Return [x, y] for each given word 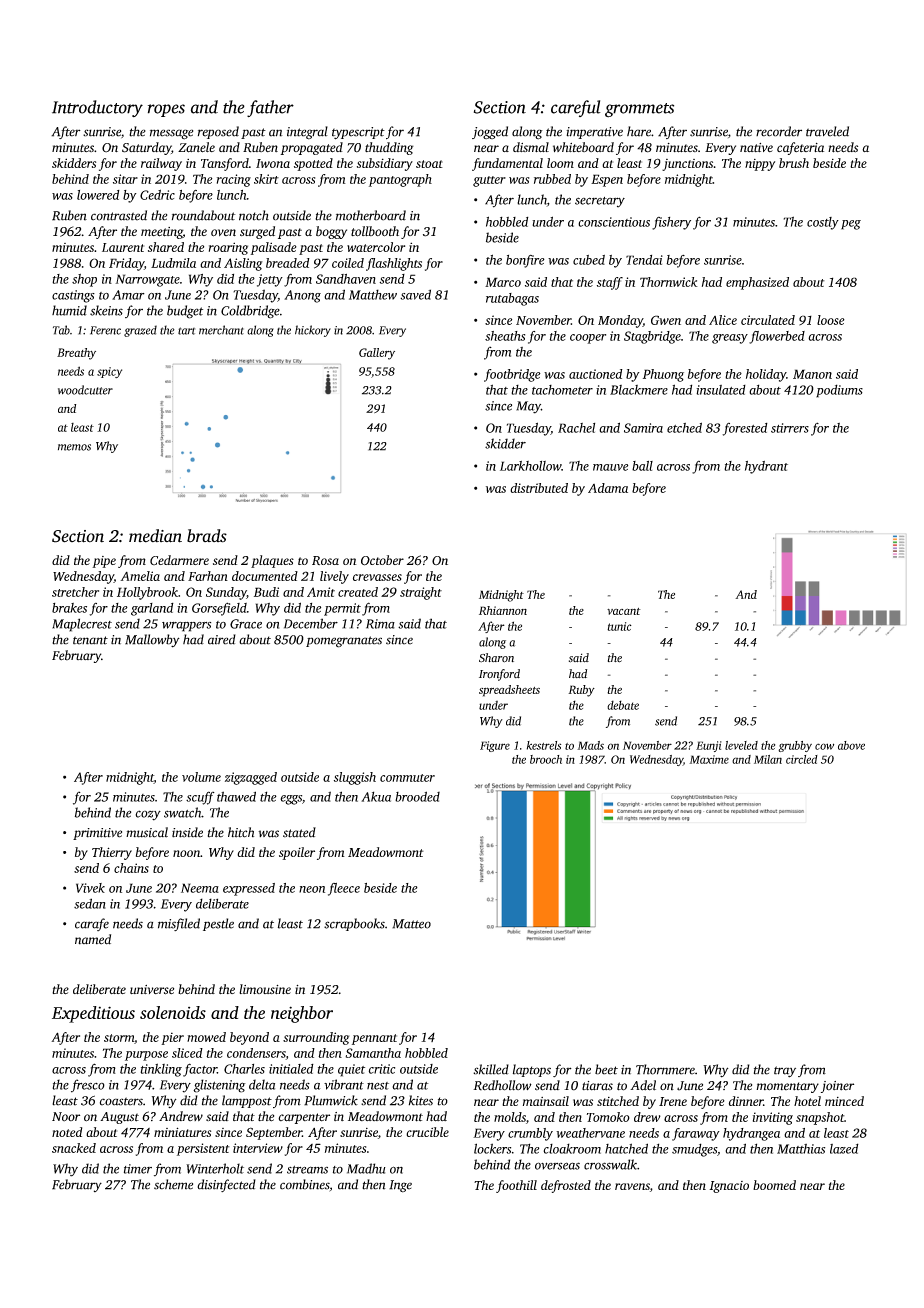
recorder [779, 131]
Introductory [97, 108]
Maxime [709, 759]
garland [152, 609]
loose [831, 320]
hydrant [766, 467]
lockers [492, 1148]
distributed [539, 488]
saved [415, 294]
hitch [241, 832]
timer [138, 1169]
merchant [221, 330]
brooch [546, 759]
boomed [774, 1185]
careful [576, 108]
